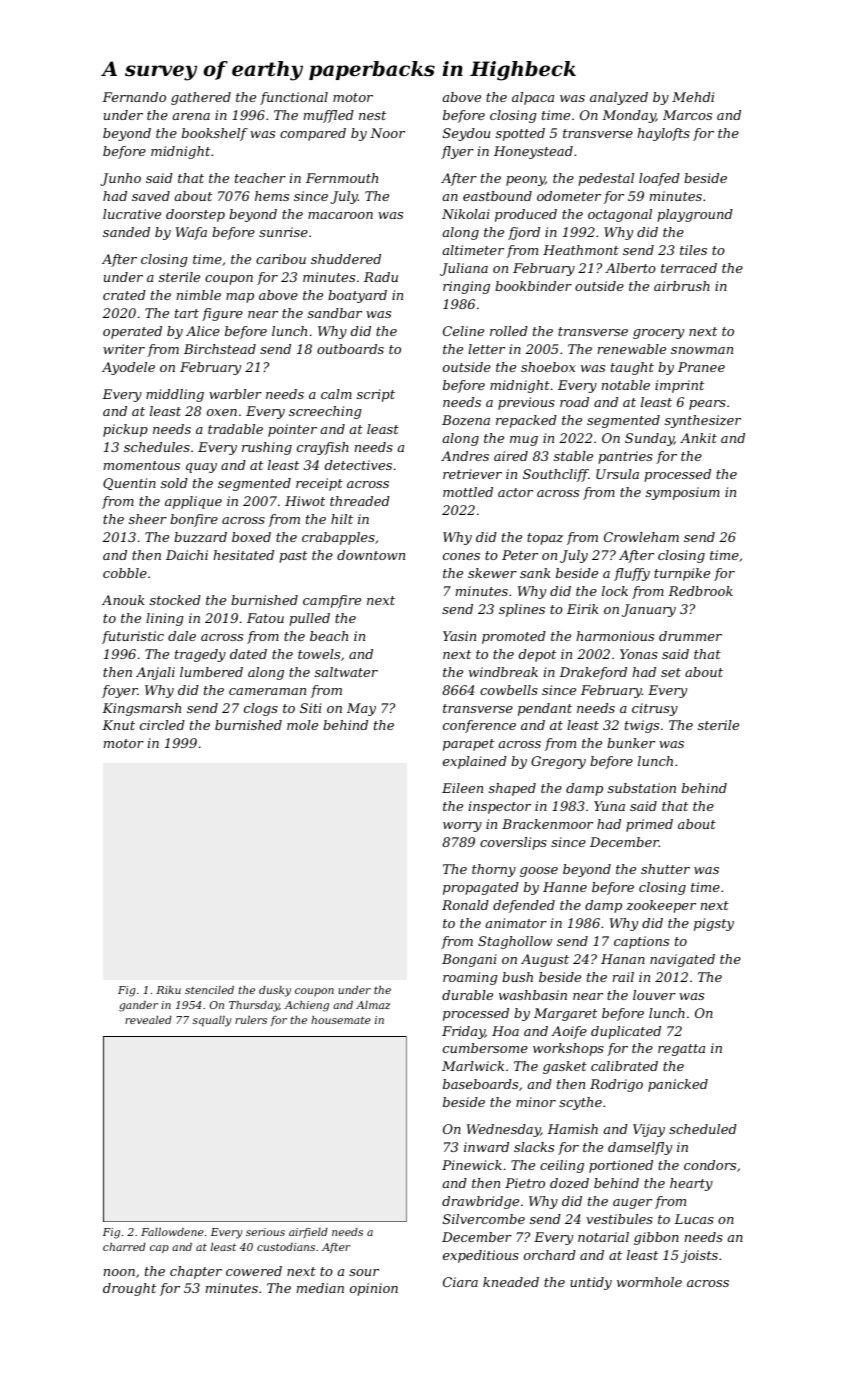 The width and height of the document is (849, 1400). What do you see at coordinates (294, 98) in the document?
I see `functional` at bounding box center [294, 98].
